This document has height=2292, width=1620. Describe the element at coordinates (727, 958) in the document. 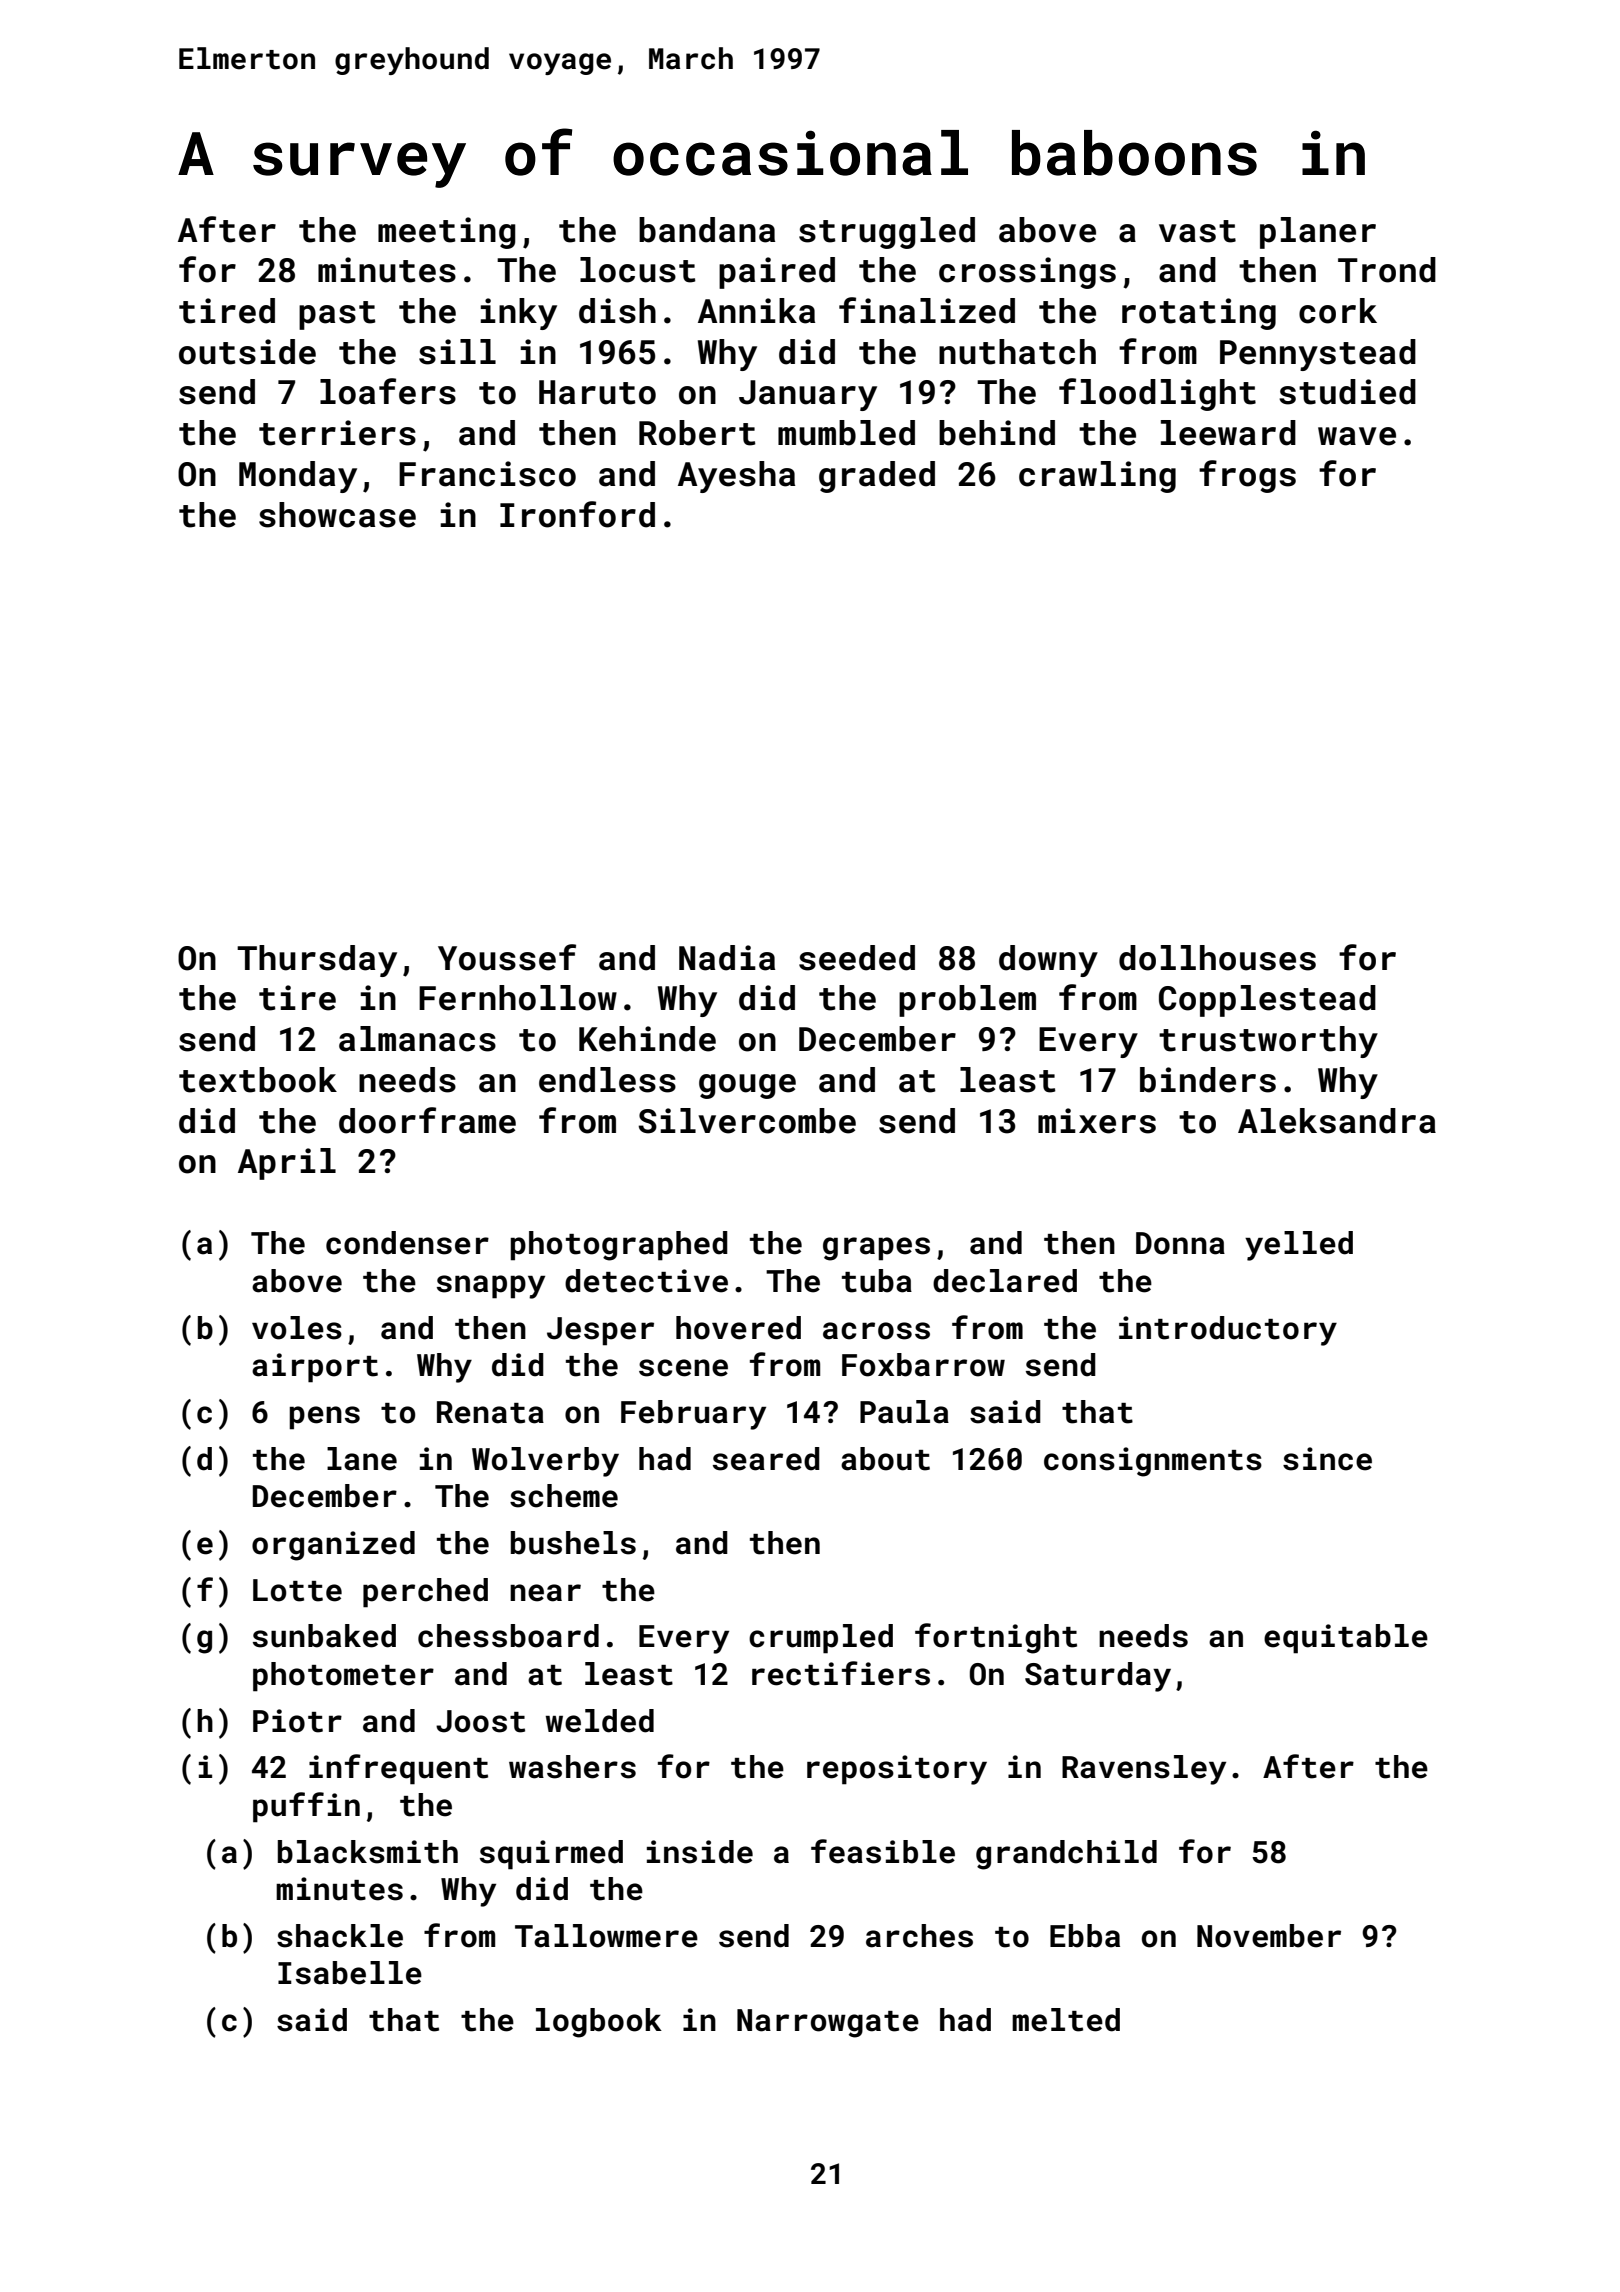

I see `Nadia` at that location.
